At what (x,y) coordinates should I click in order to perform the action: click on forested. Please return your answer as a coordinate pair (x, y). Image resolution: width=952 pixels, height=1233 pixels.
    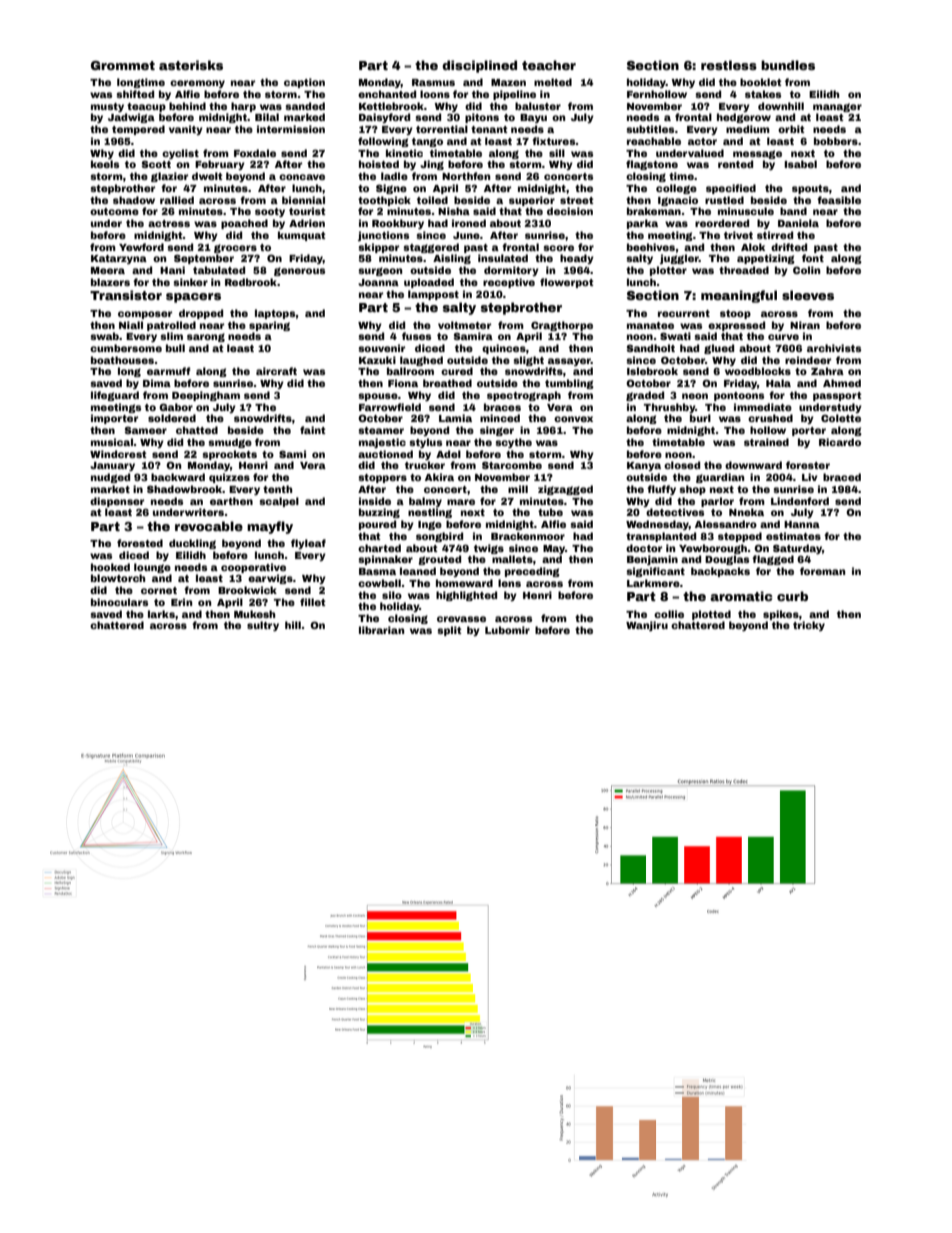
    Looking at the image, I should click on (140, 543).
